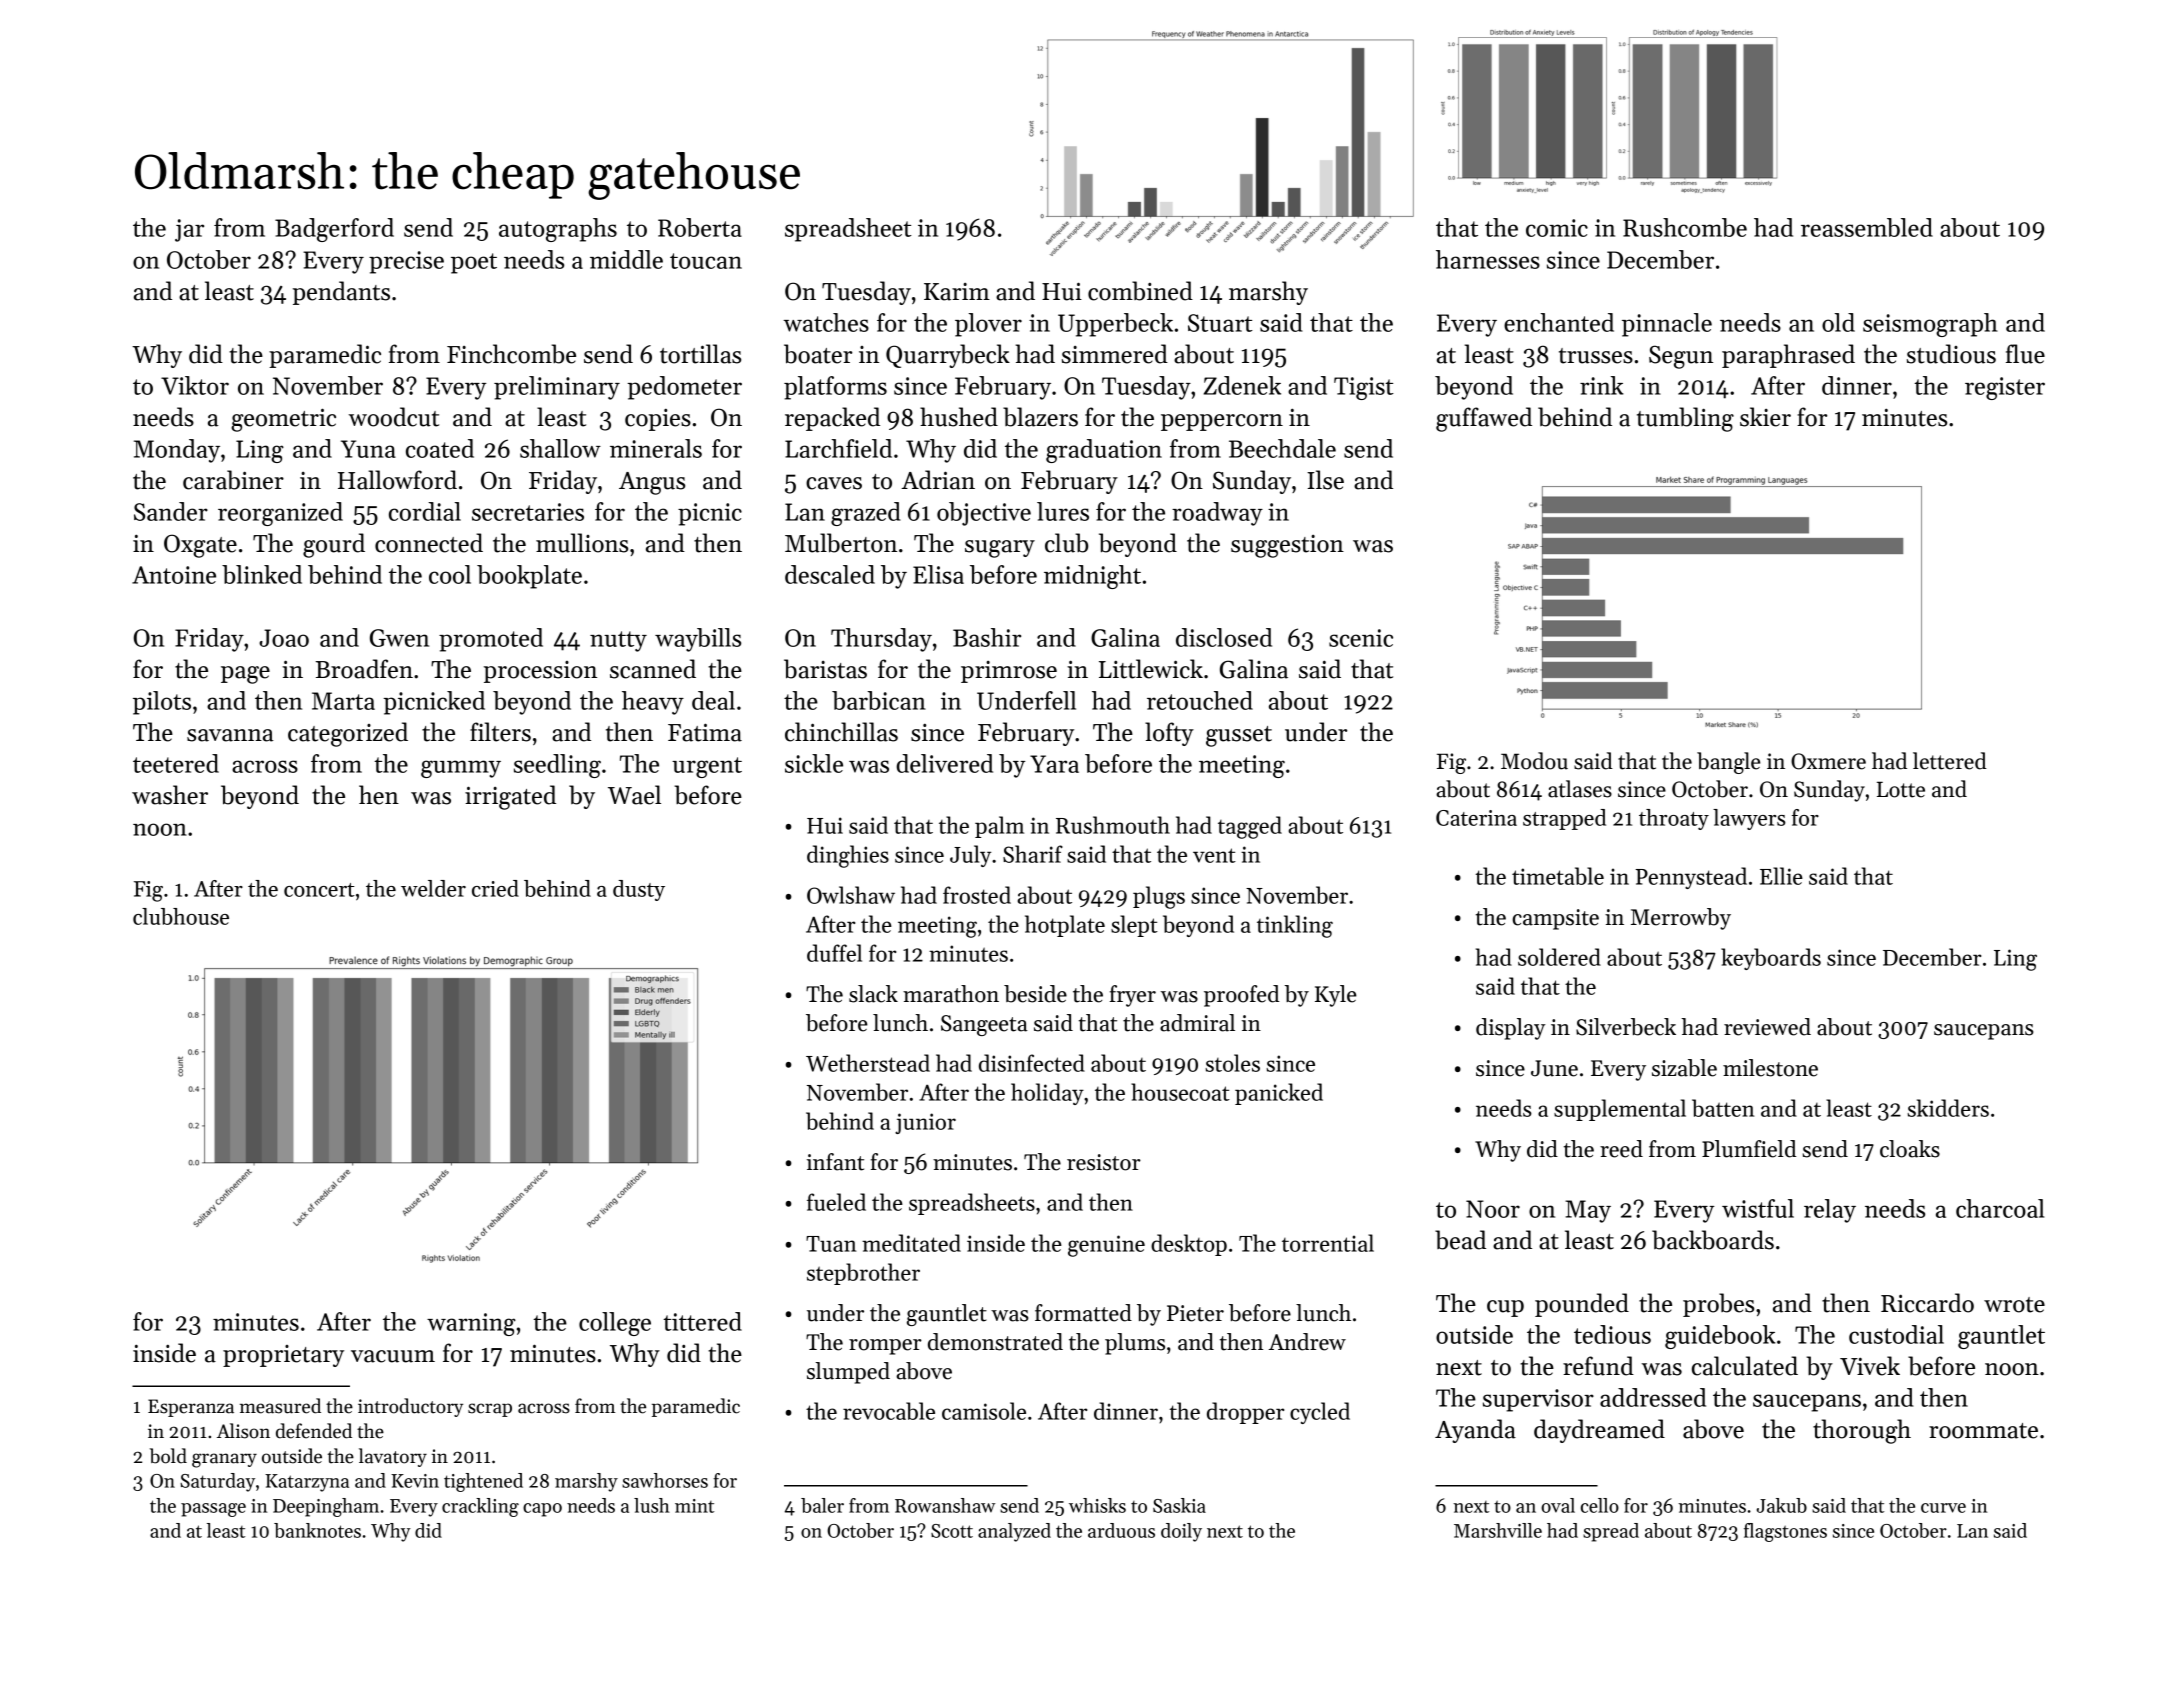  Describe the element at coordinates (1197, 1023) in the page. I see `admiral` at that location.
